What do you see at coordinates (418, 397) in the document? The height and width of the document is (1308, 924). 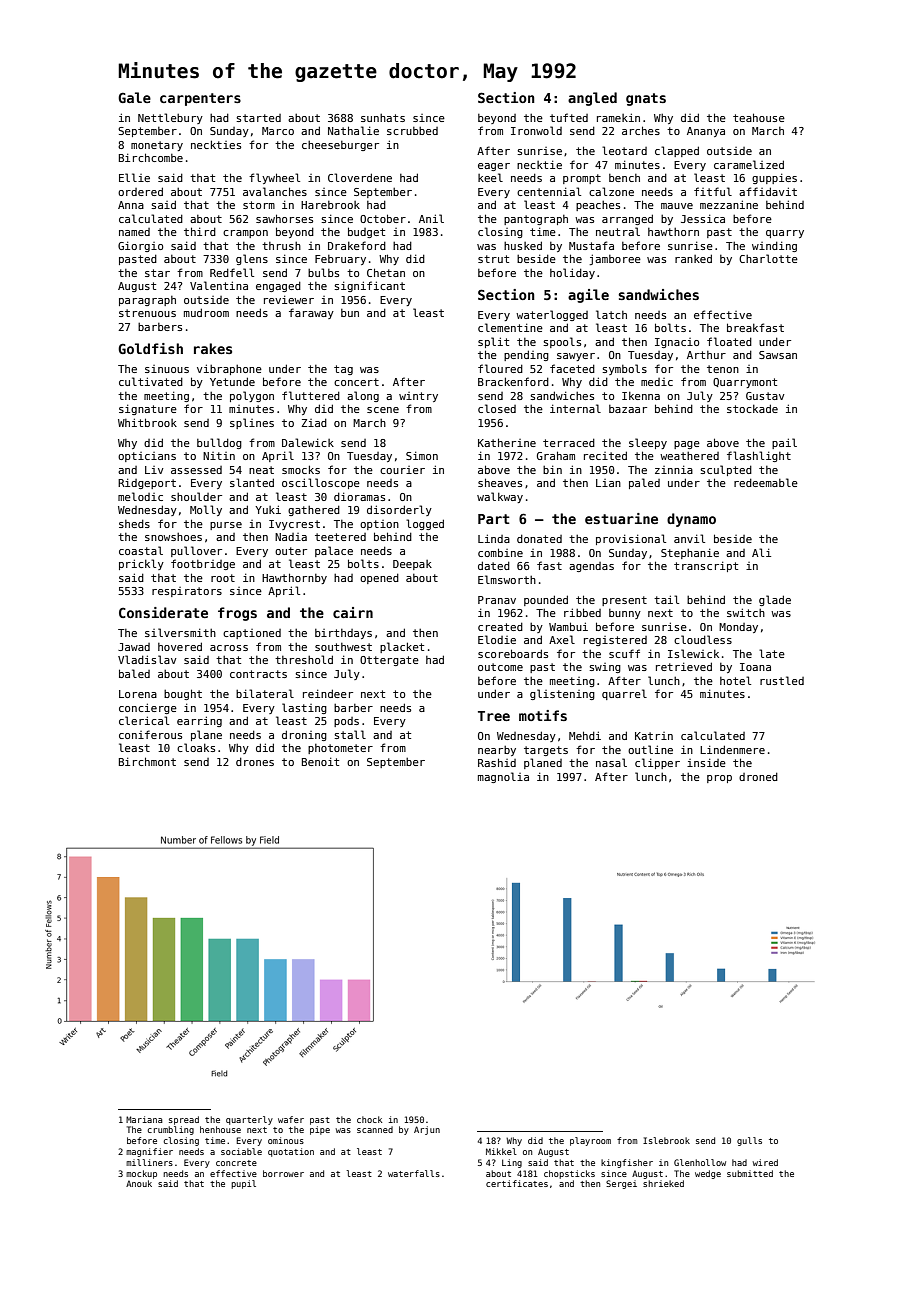 I see `wintry` at bounding box center [418, 397].
